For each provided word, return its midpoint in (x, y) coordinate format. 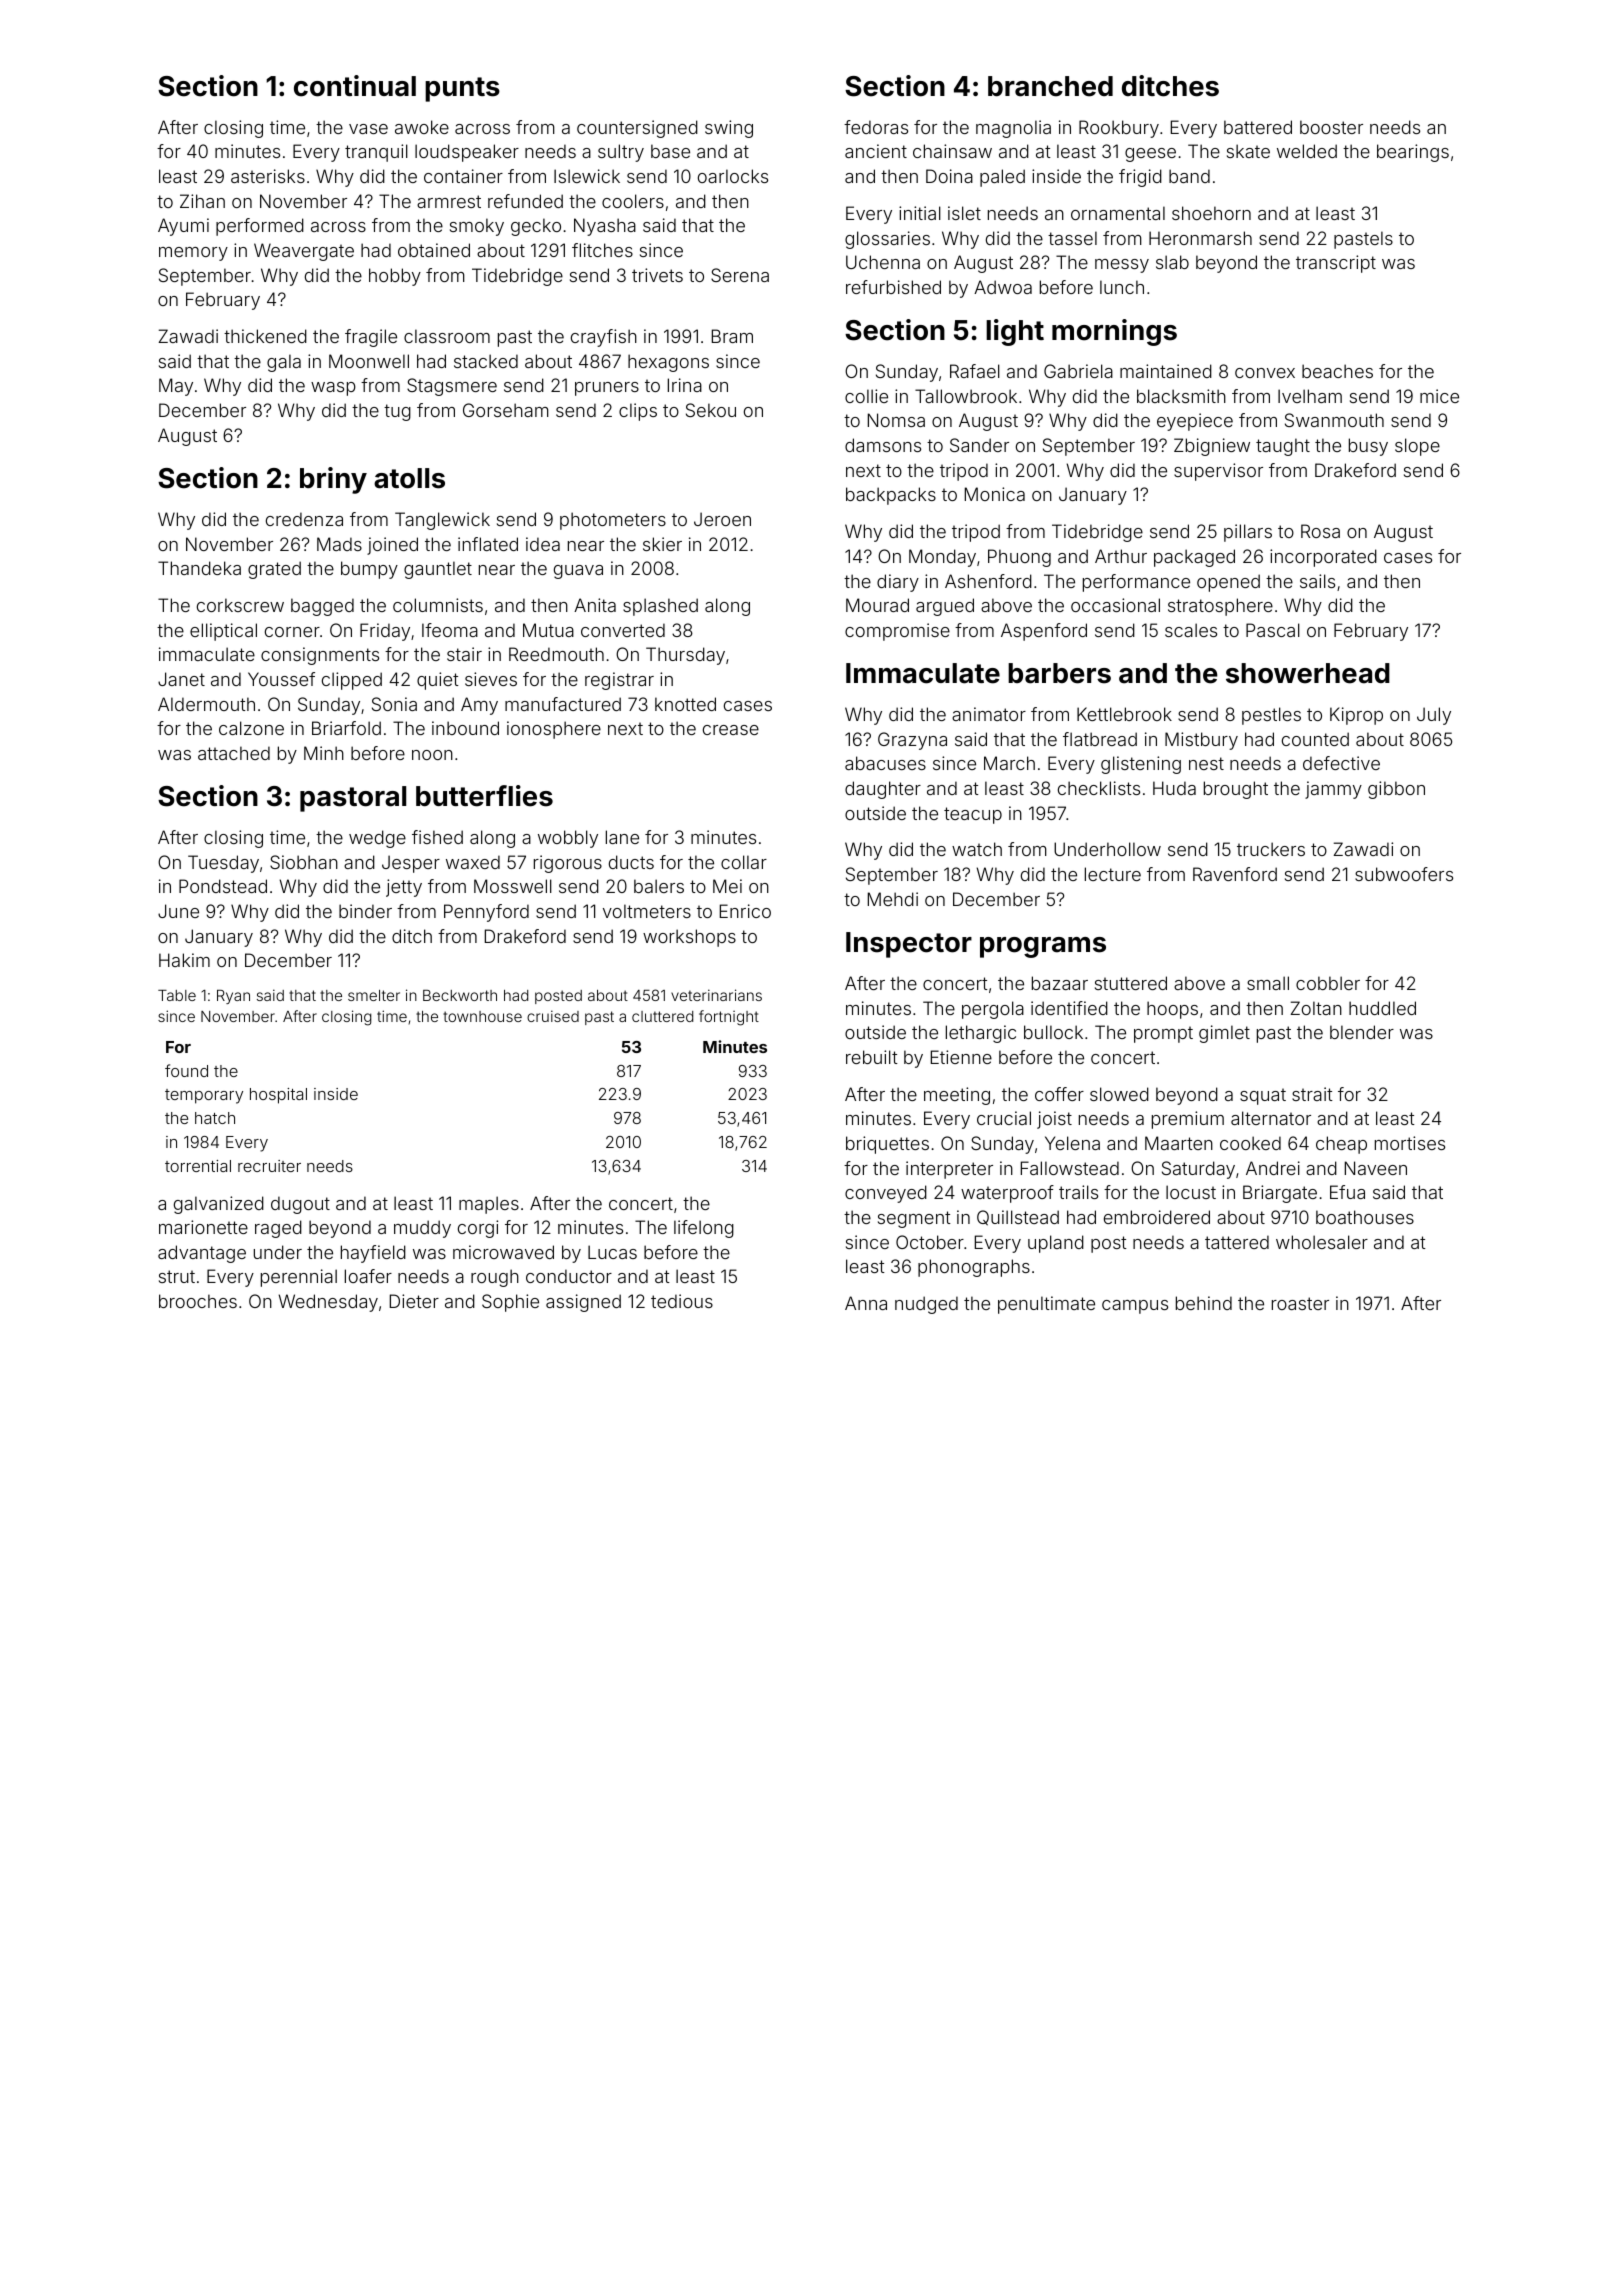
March (1009, 763)
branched (1050, 86)
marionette (203, 1227)
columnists (438, 605)
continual (355, 86)
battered (1258, 127)
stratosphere (1220, 607)
